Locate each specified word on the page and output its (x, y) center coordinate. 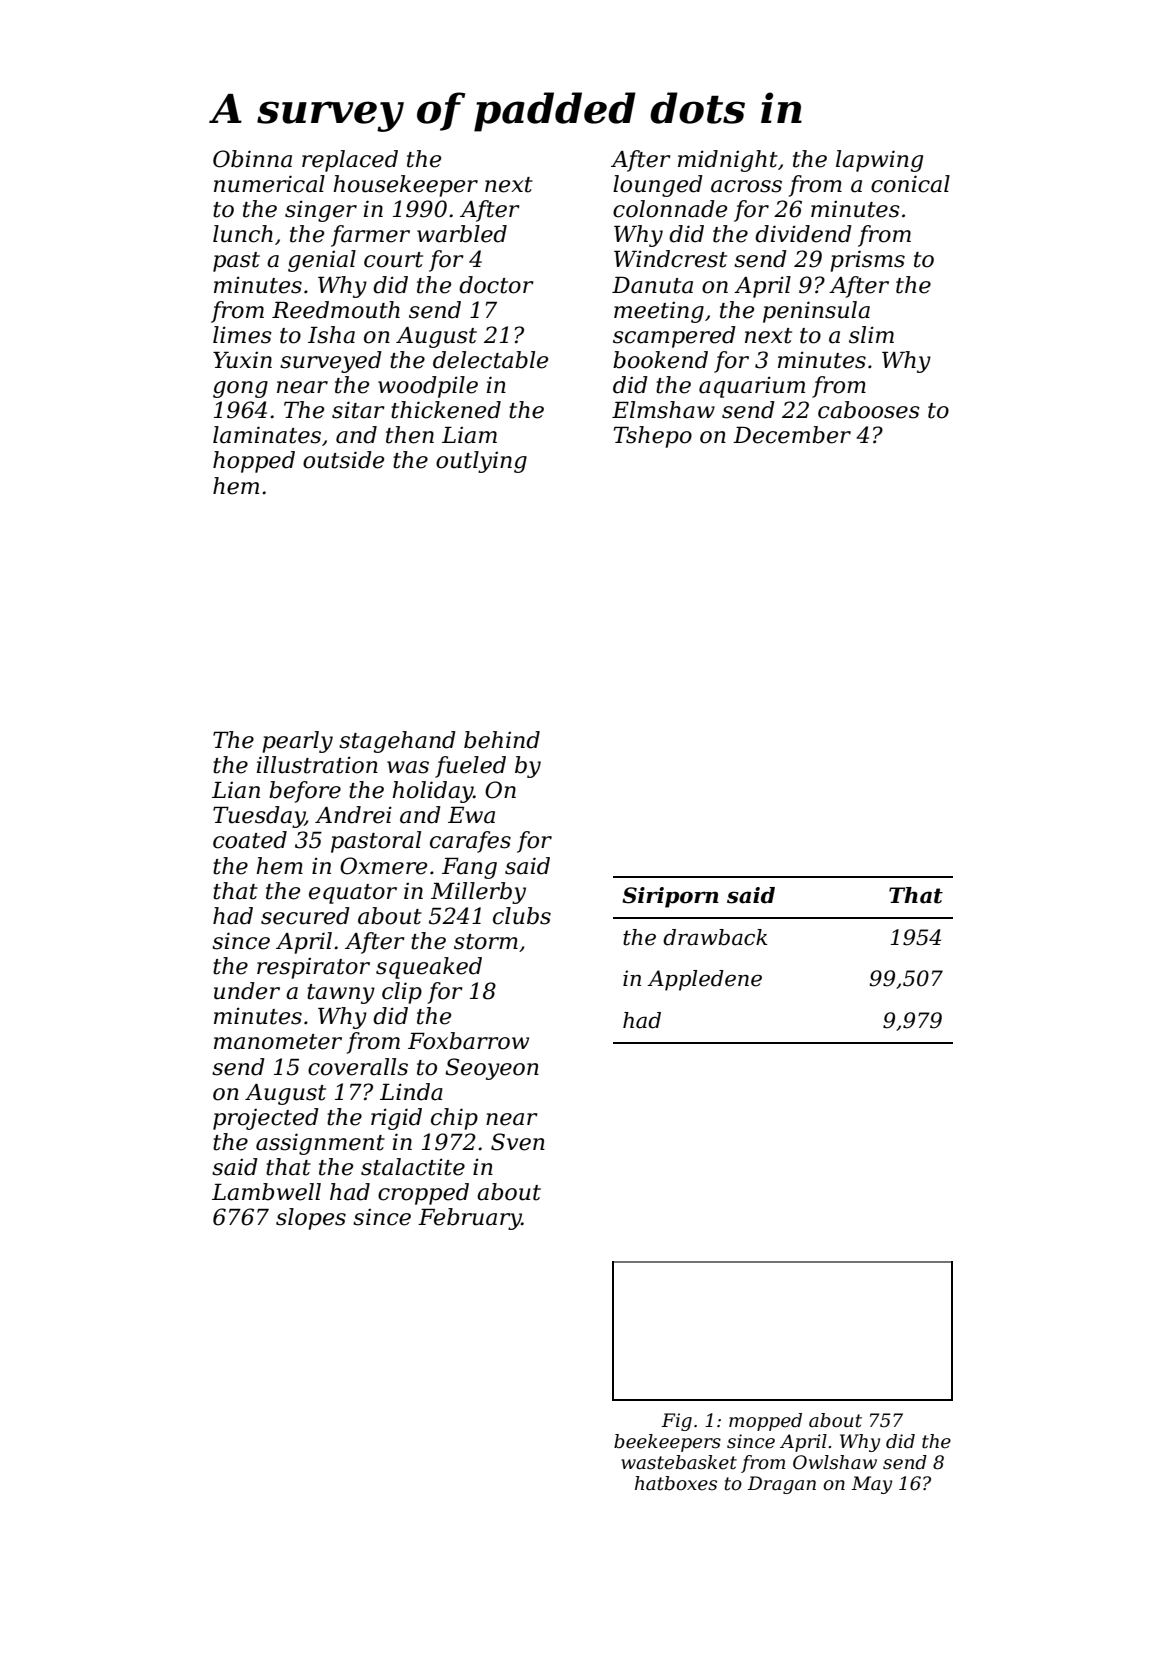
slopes (311, 1219)
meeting (659, 312)
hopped (254, 462)
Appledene (704, 980)
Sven (518, 1142)
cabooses (869, 410)
